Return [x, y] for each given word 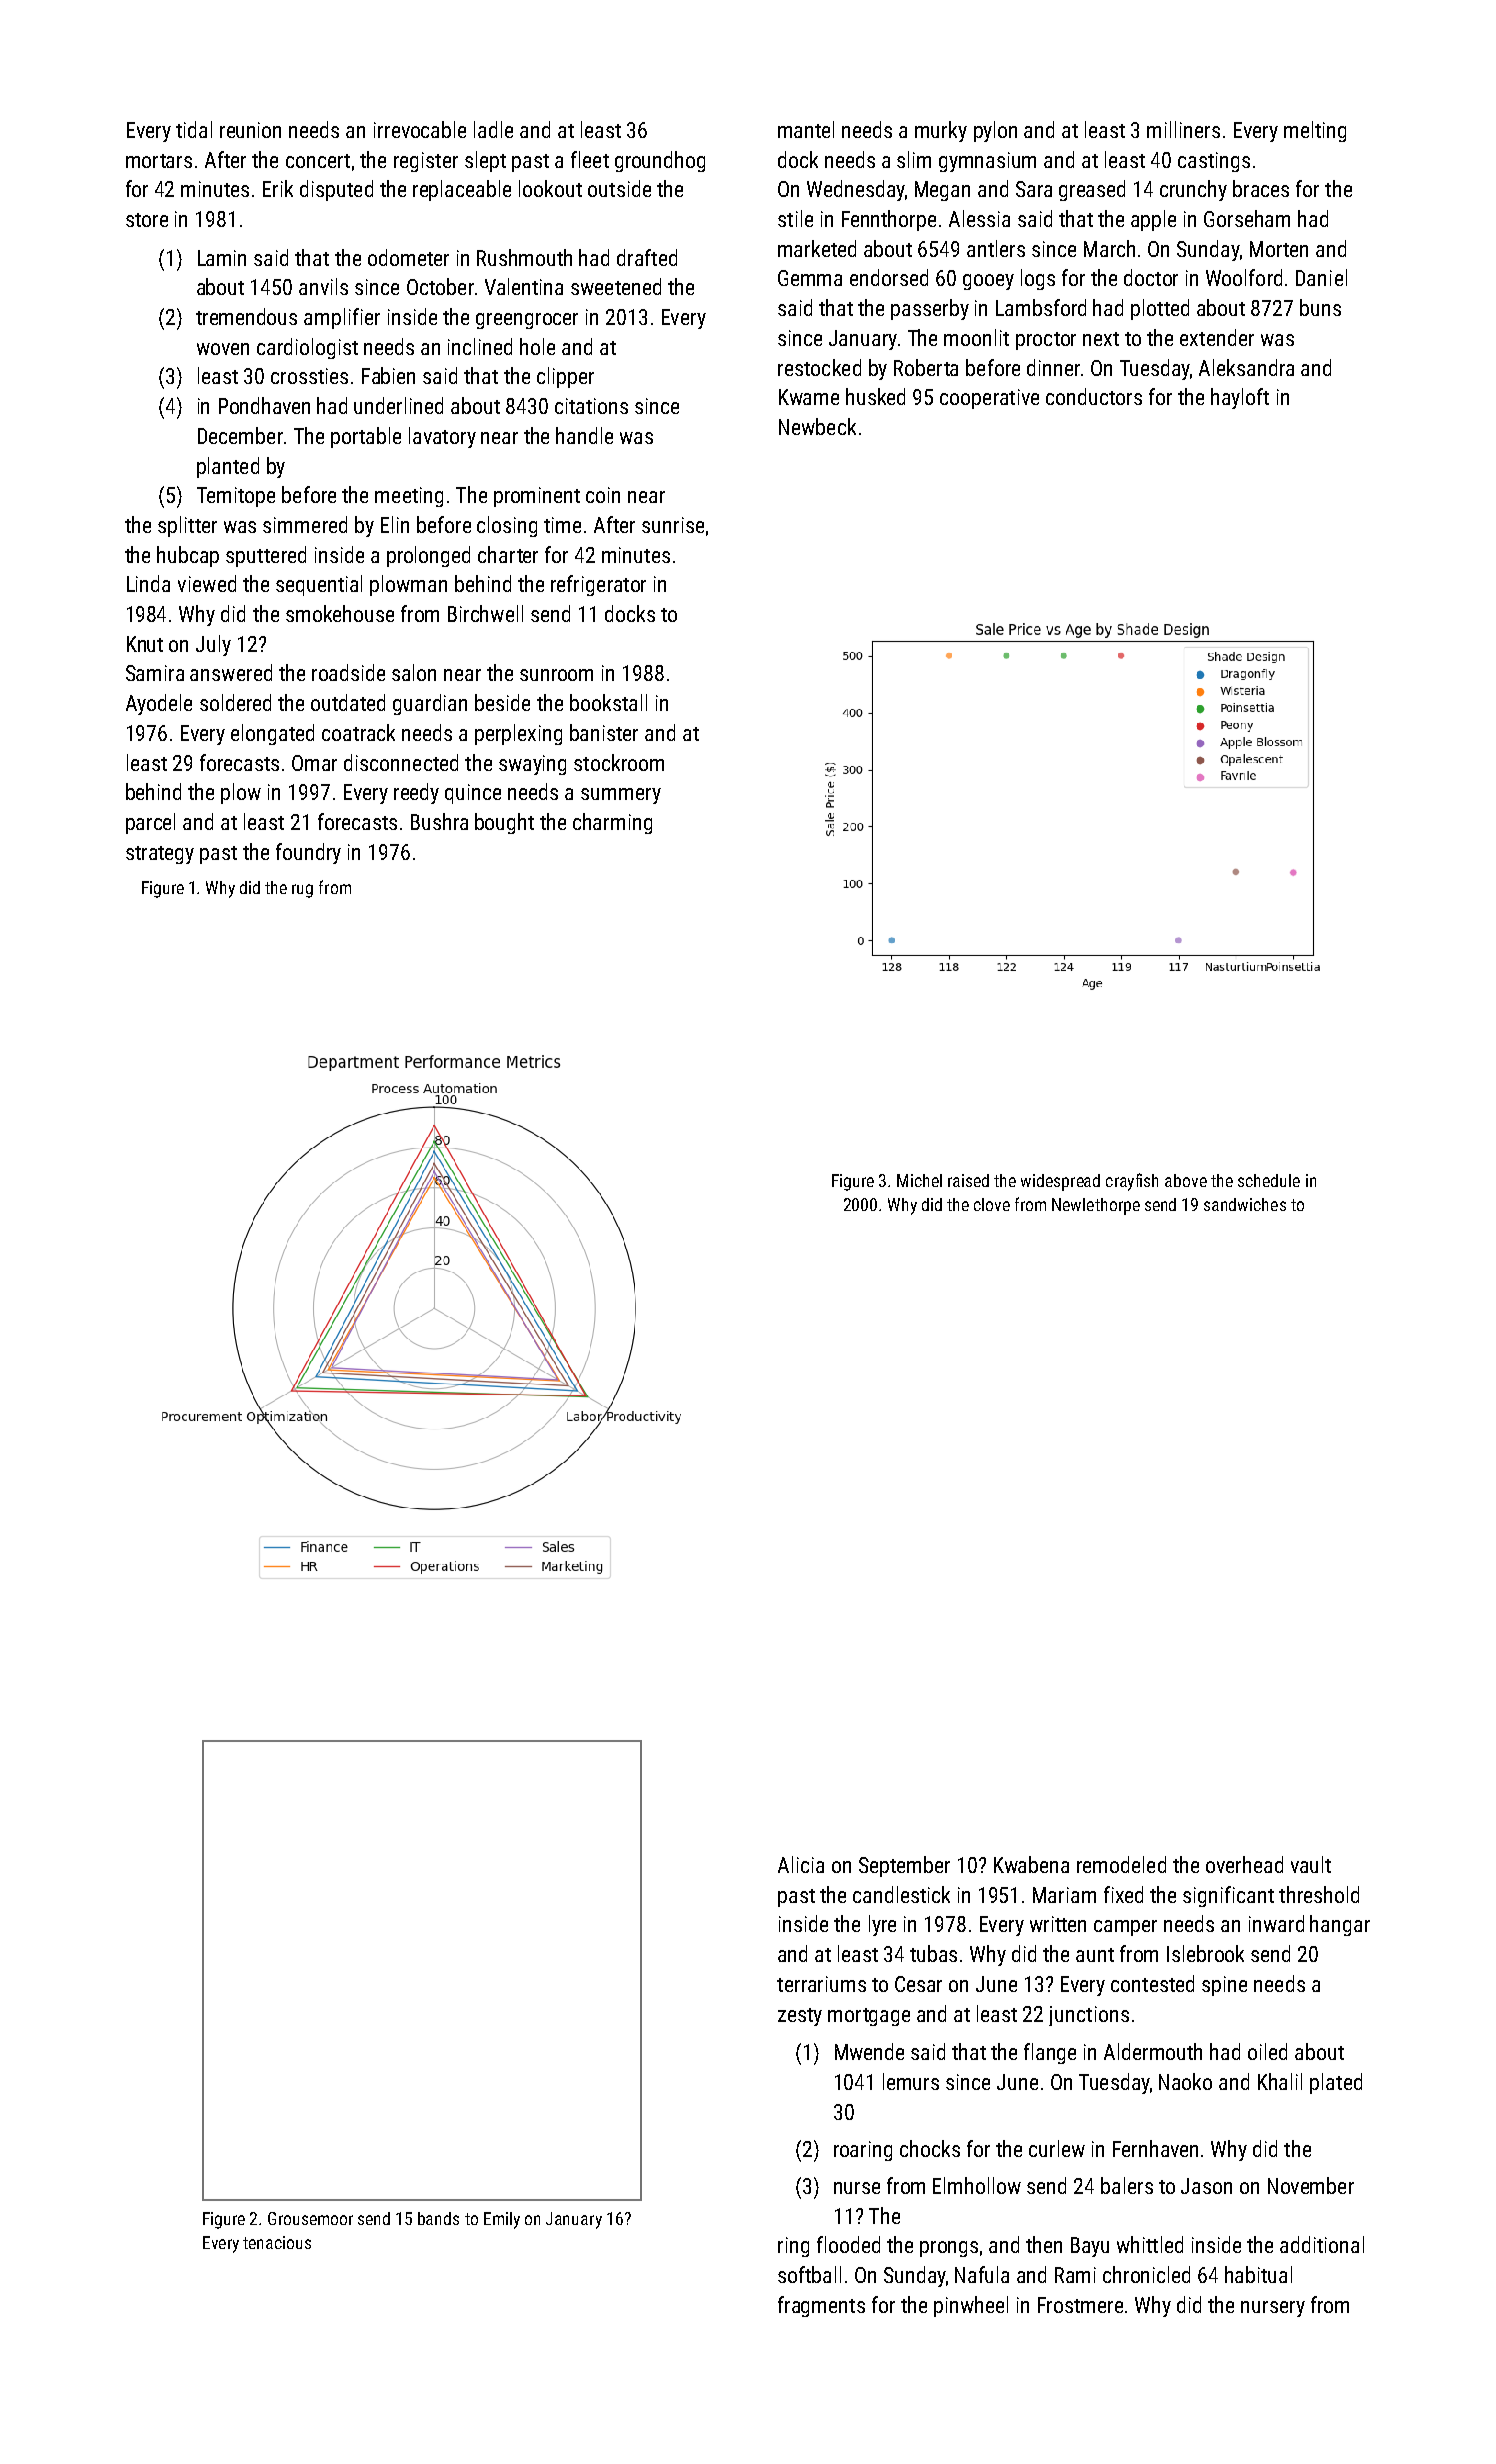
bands [438, 2218]
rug [302, 891]
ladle [493, 129]
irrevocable [420, 129]
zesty [800, 2017]
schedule [1269, 1180]
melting [1315, 131]
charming [612, 823]
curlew [1057, 2148]
